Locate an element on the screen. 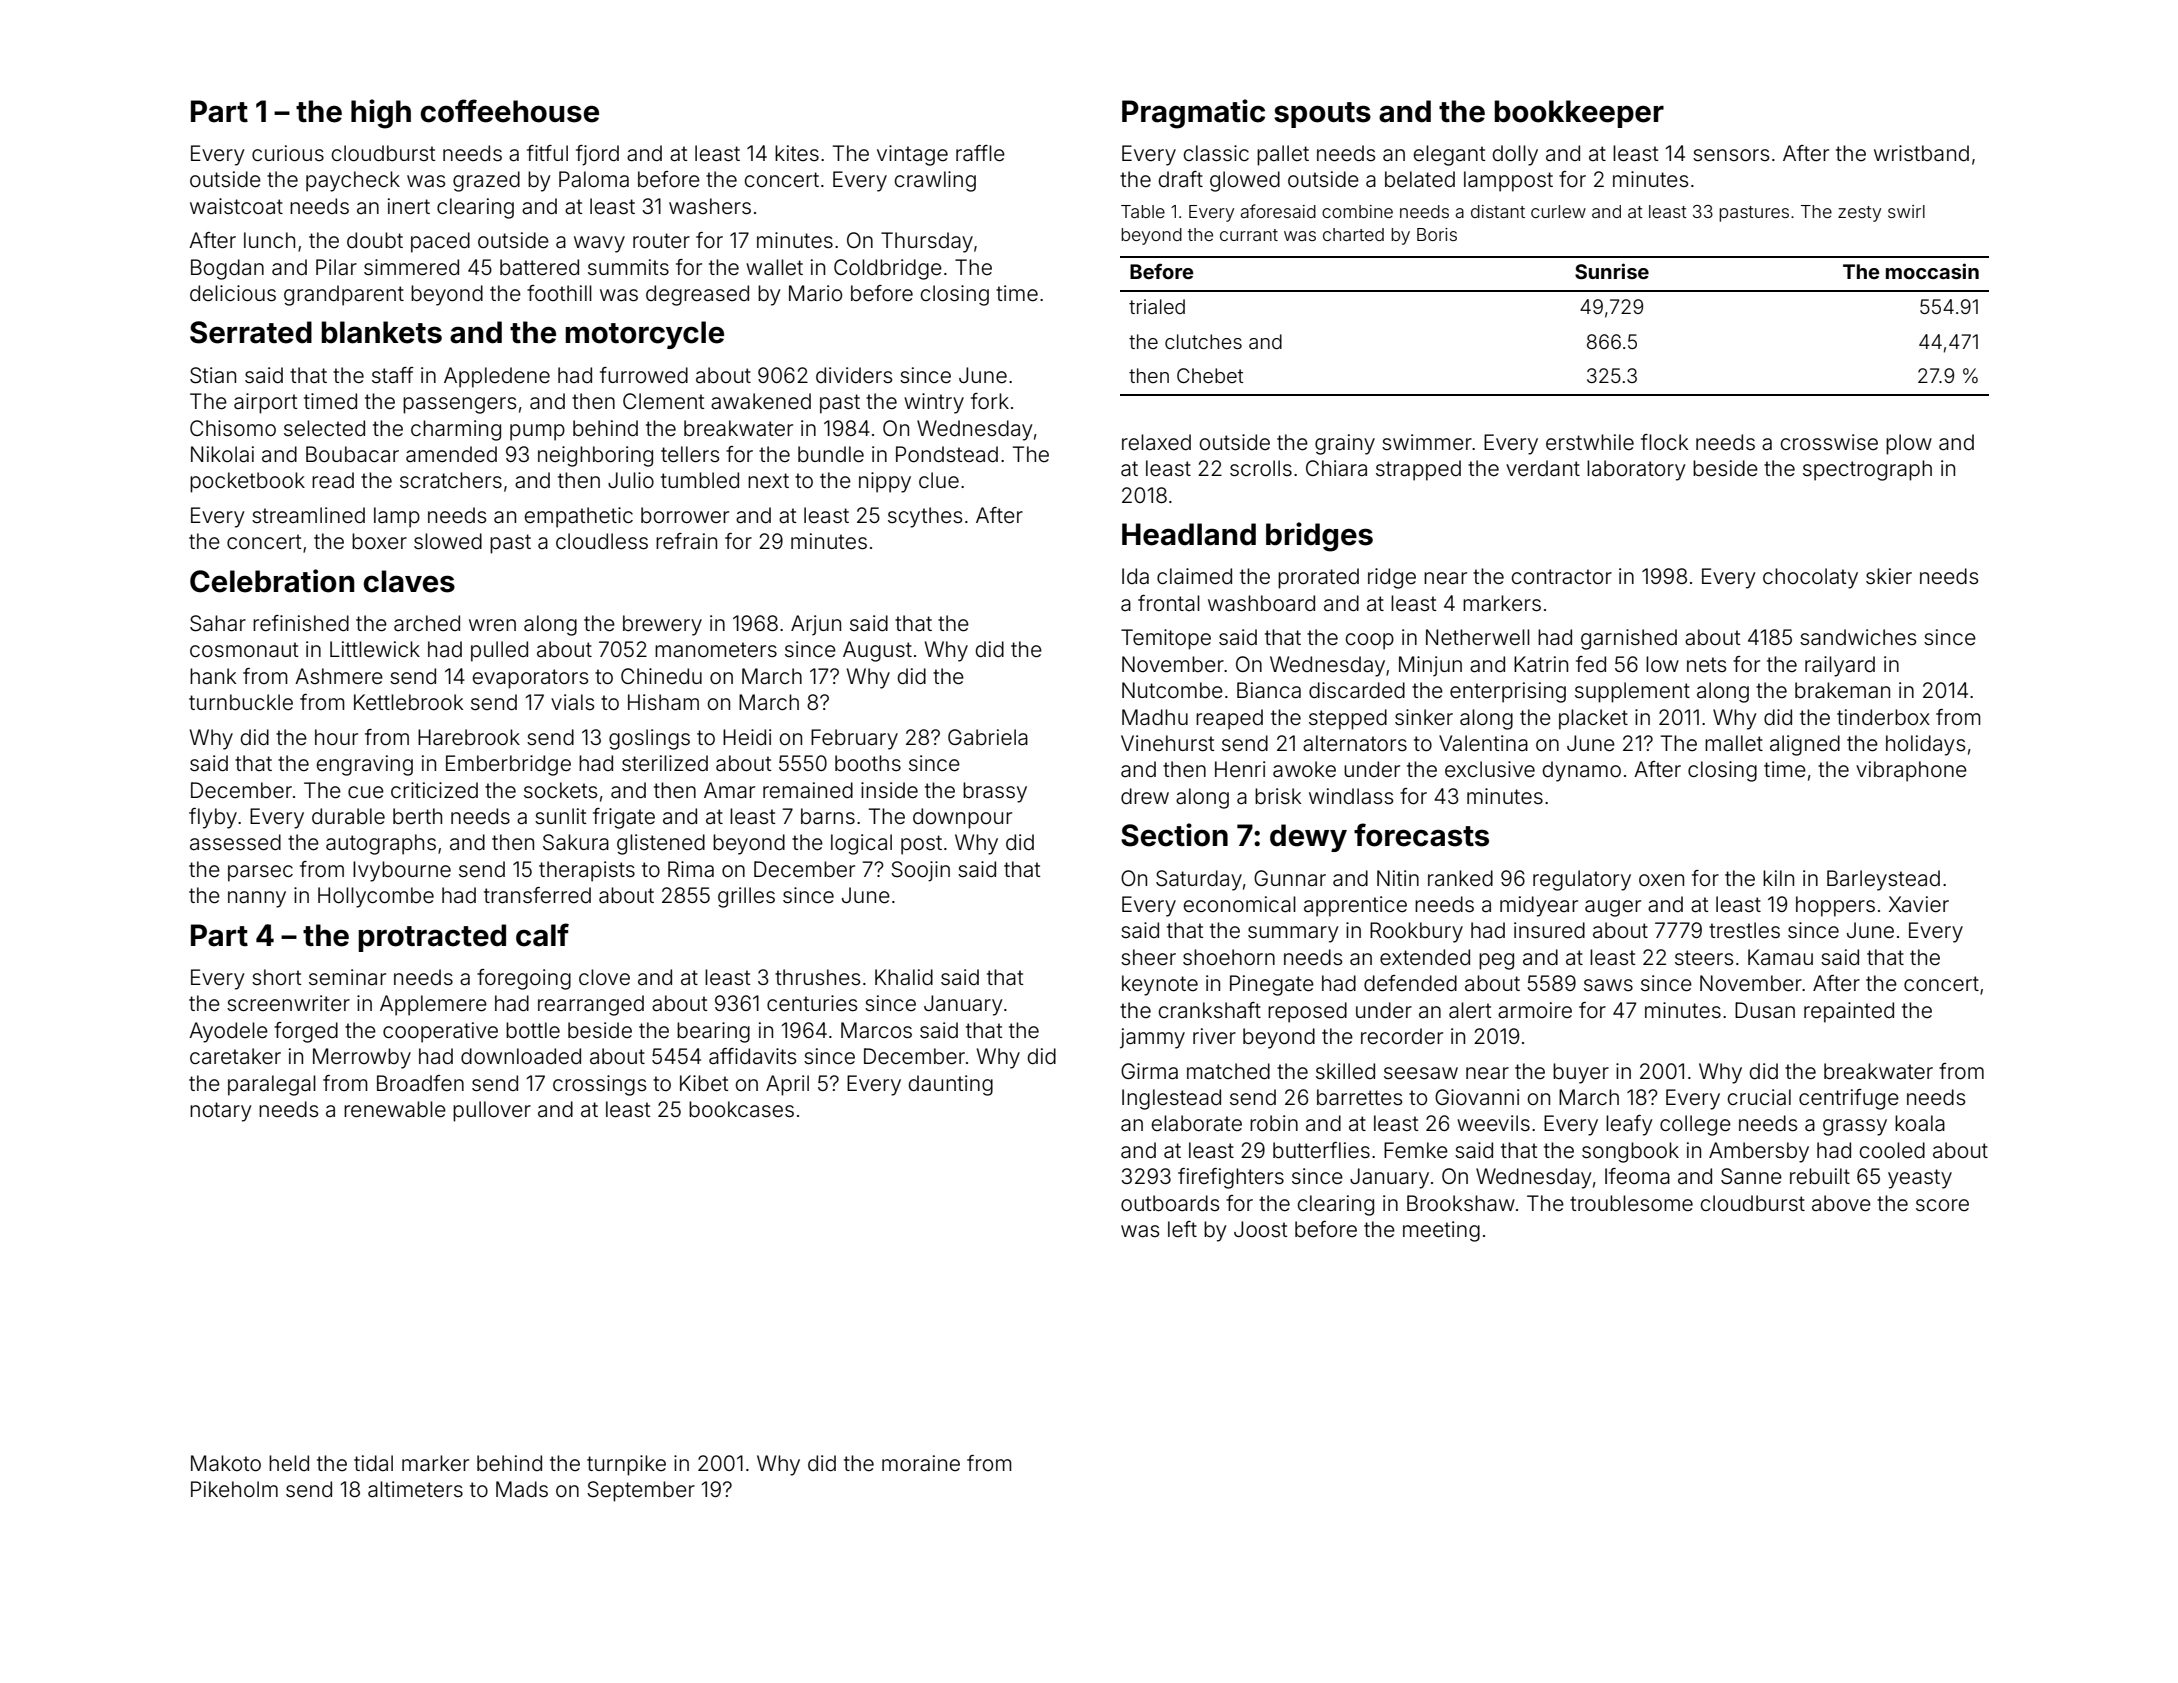 Image resolution: width=2178 pixels, height=1683 pixels. Ayodele is located at coordinates (228, 1032).
